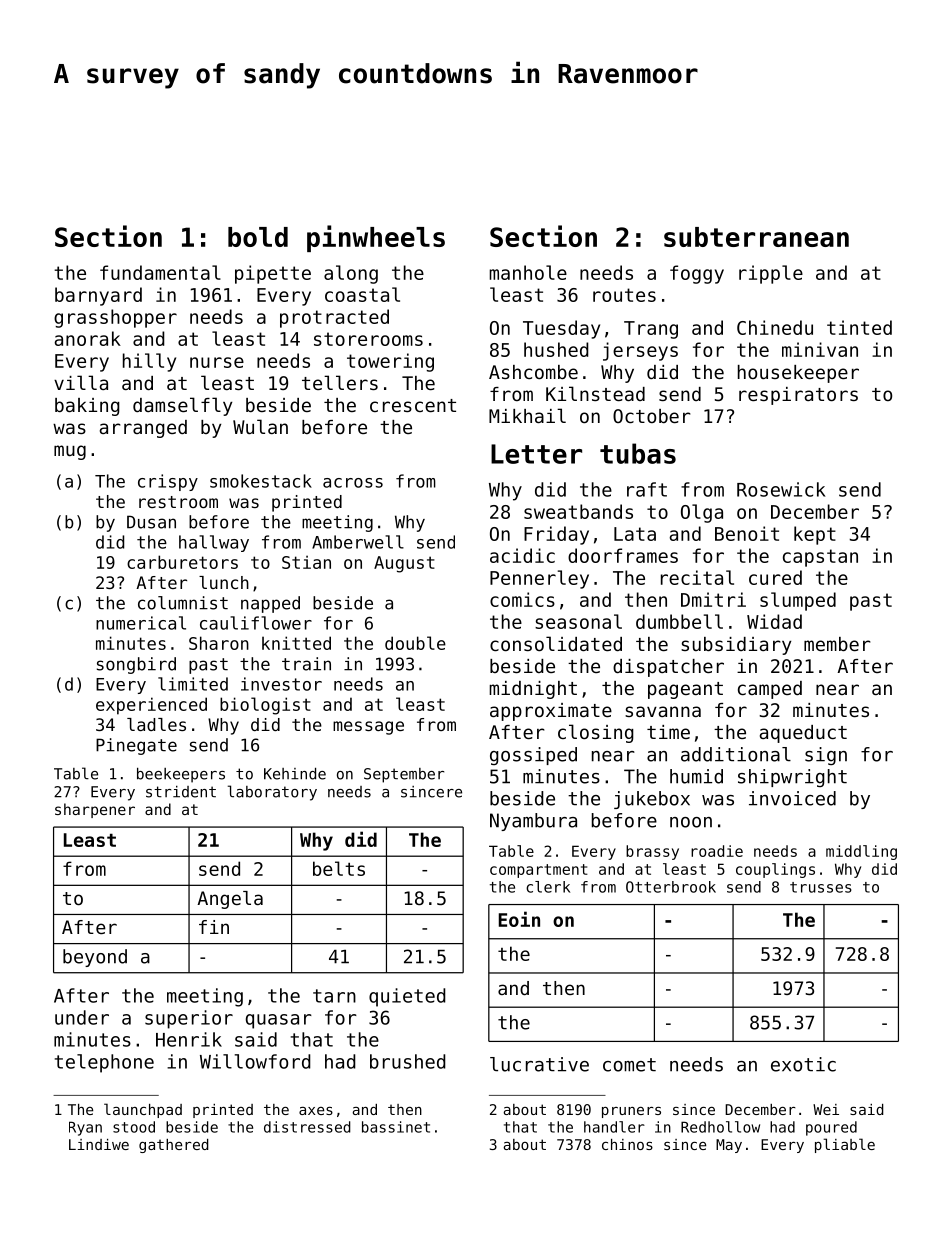 This screenshot has width=952, height=1233. Describe the element at coordinates (136, 665) in the screenshot. I see `songbird` at that location.
